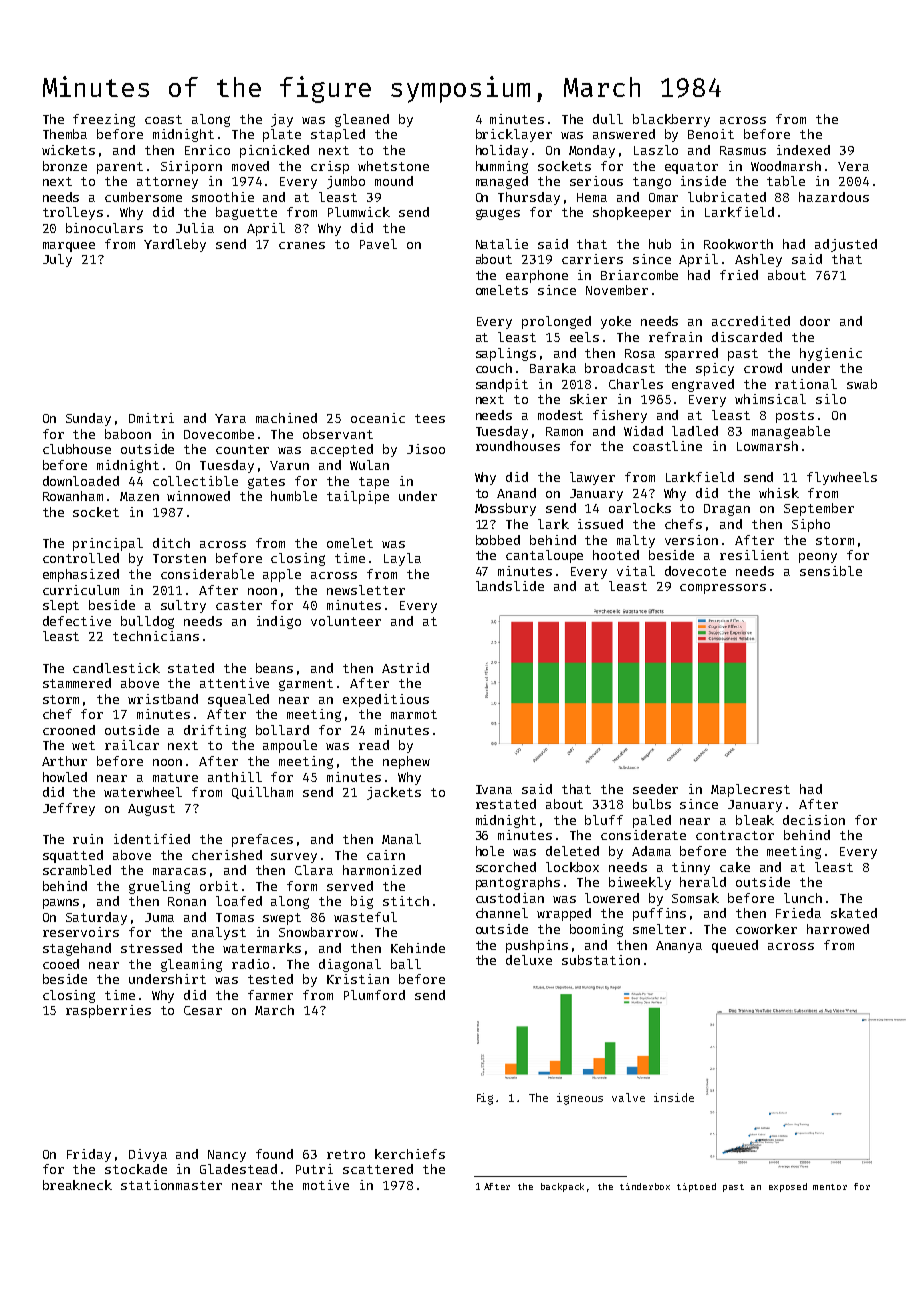 The height and width of the screenshot is (1308, 924). I want to click on whisk, so click(779, 493).
